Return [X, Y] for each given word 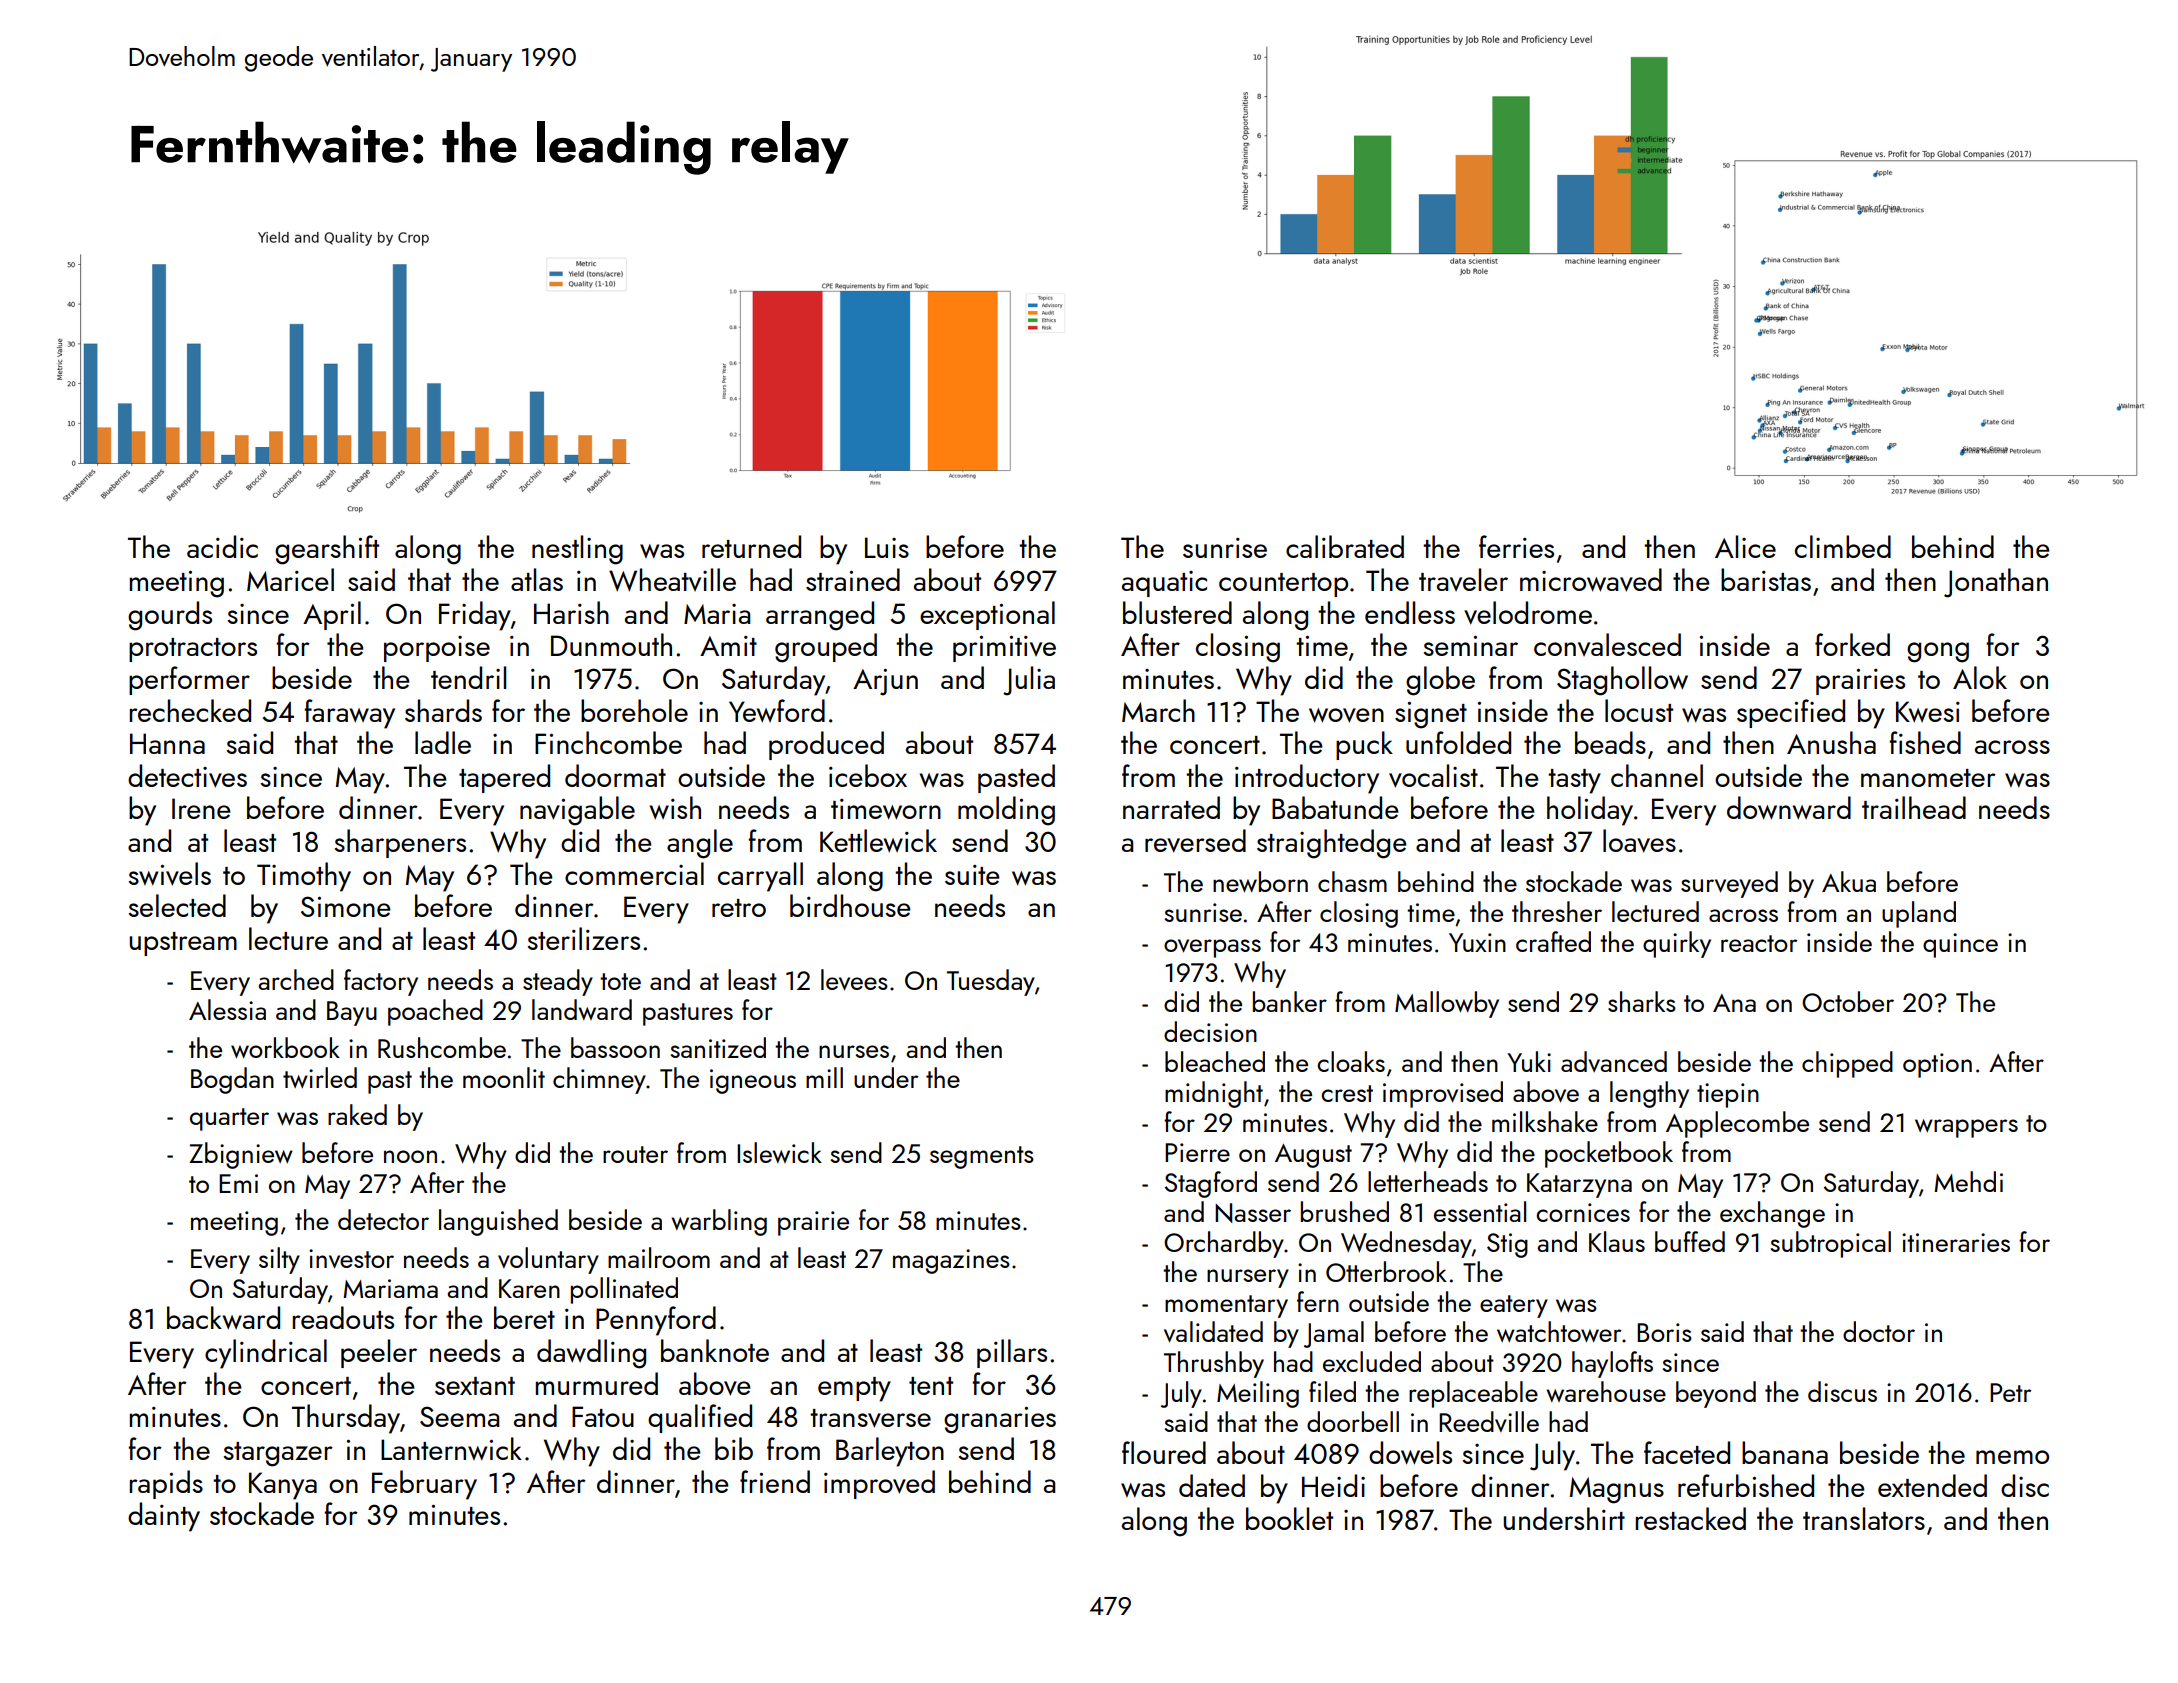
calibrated [1345, 546]
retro [739, 908]
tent [931, 1386]
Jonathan [1996, 583]
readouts [343, 1317]
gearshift [327, 550]
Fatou [603, 1416]
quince [1960, 945]
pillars [1012, 1353]
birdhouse [850, 905]
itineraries [1956, 1242]
